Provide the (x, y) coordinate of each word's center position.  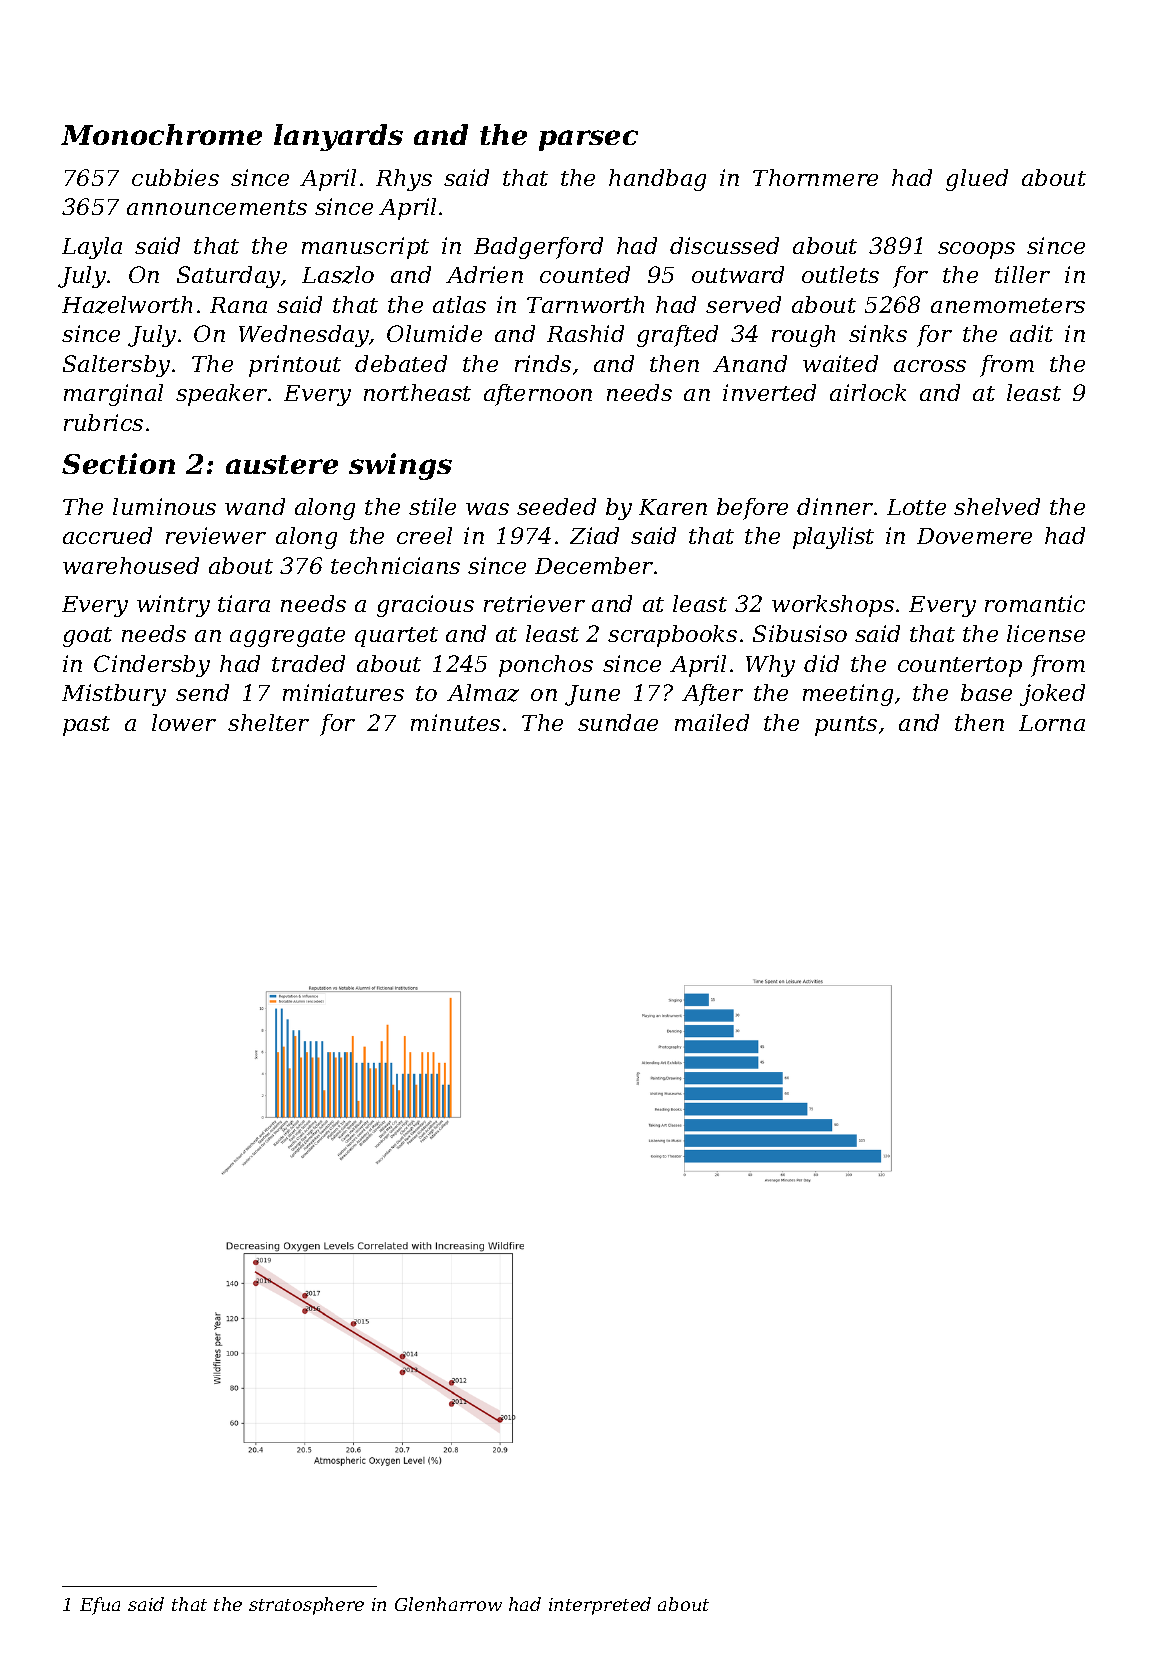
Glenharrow (448, 1604)
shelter (268, 722)
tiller (1022, 274)
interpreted (600, 1606)
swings (400, 466)
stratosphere (306, 1606)
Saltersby (116, 366)
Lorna (1052, 723)
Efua (100, 1606)
